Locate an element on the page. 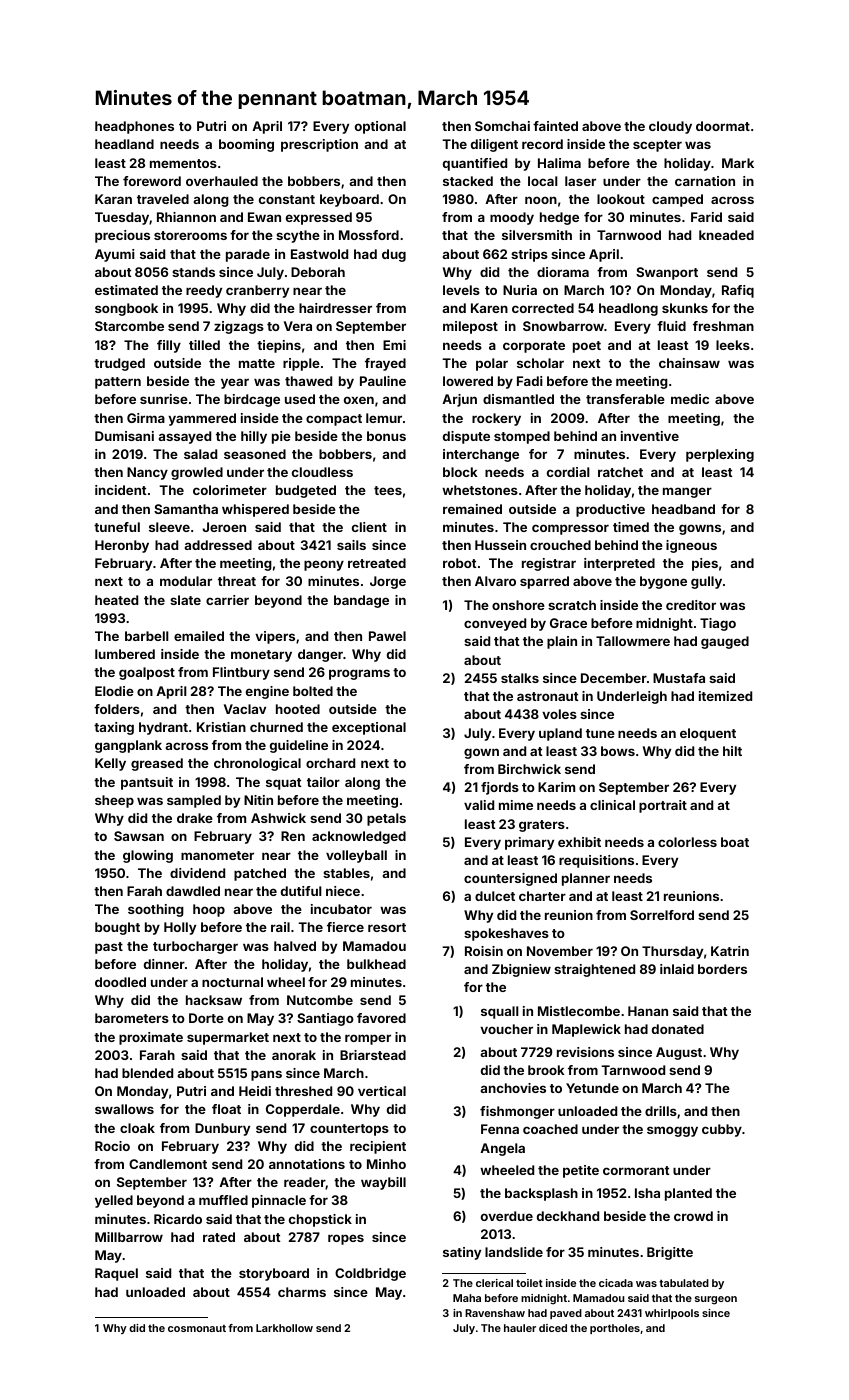 The width and height of the image is (849, 1400). Katrin is located at coordinates (730, 951).
